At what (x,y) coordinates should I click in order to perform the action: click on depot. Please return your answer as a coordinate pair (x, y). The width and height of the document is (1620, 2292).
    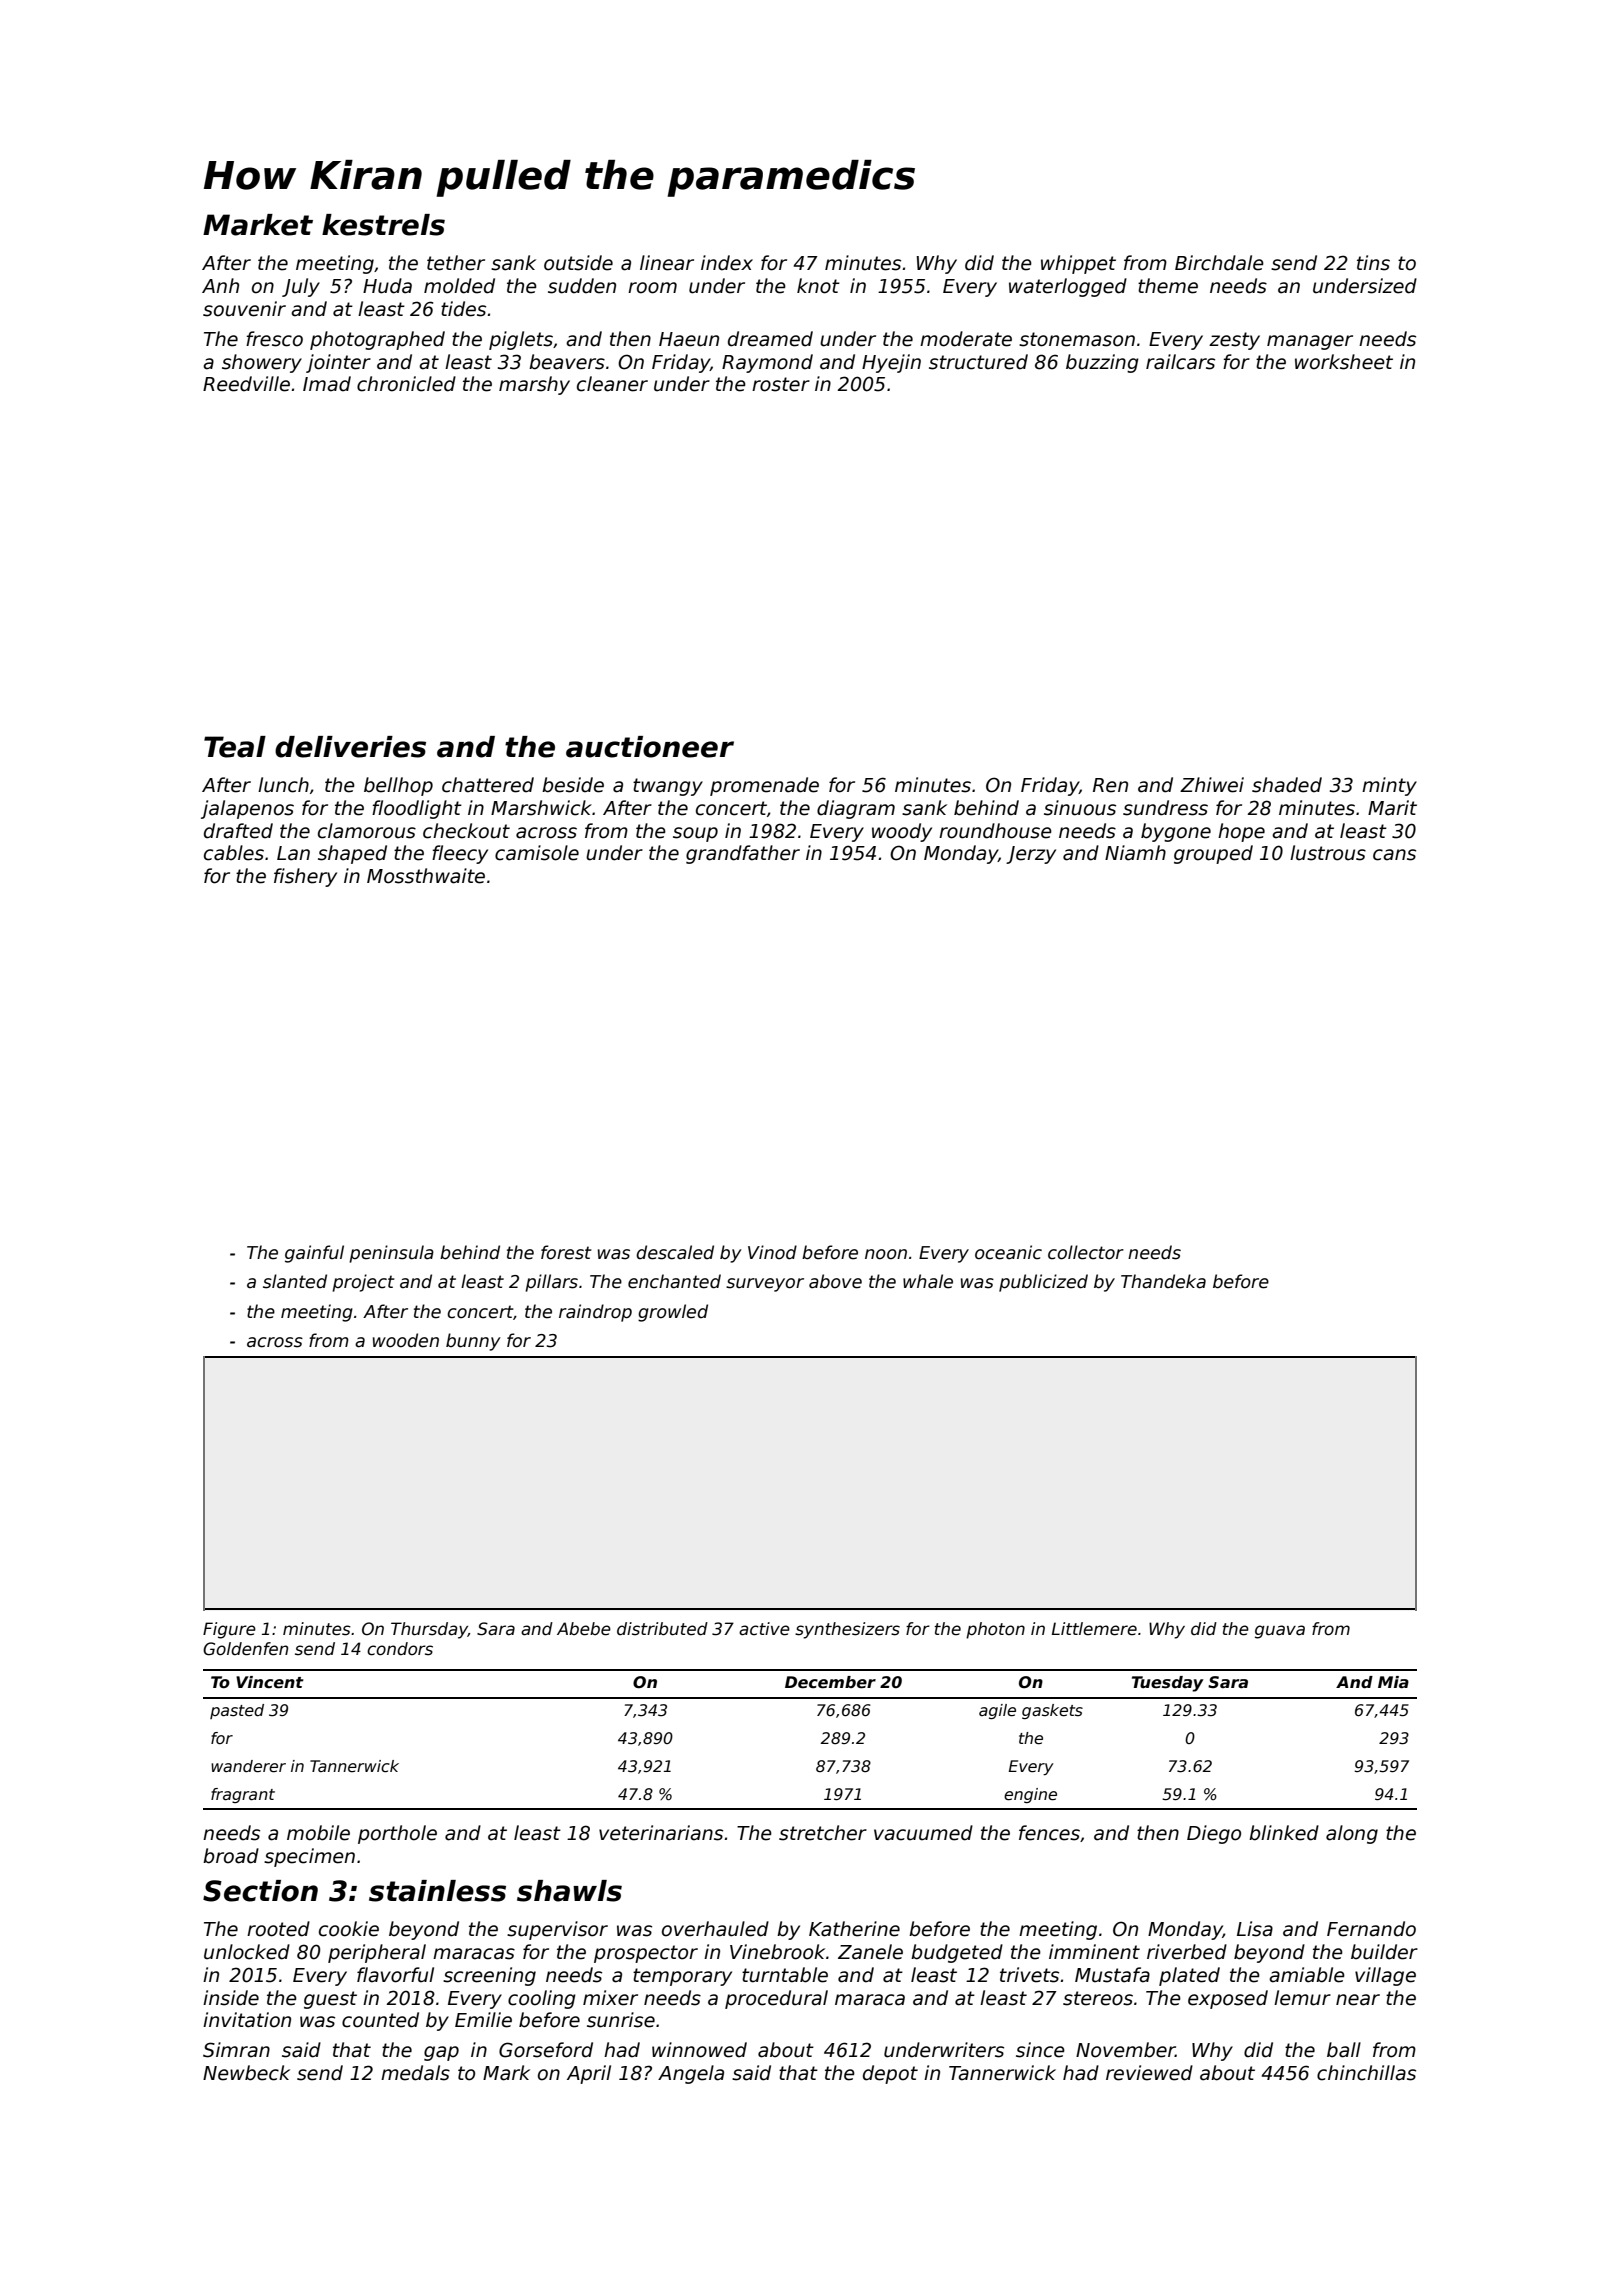
    Looking at the image, I should click on (890, 2074).
